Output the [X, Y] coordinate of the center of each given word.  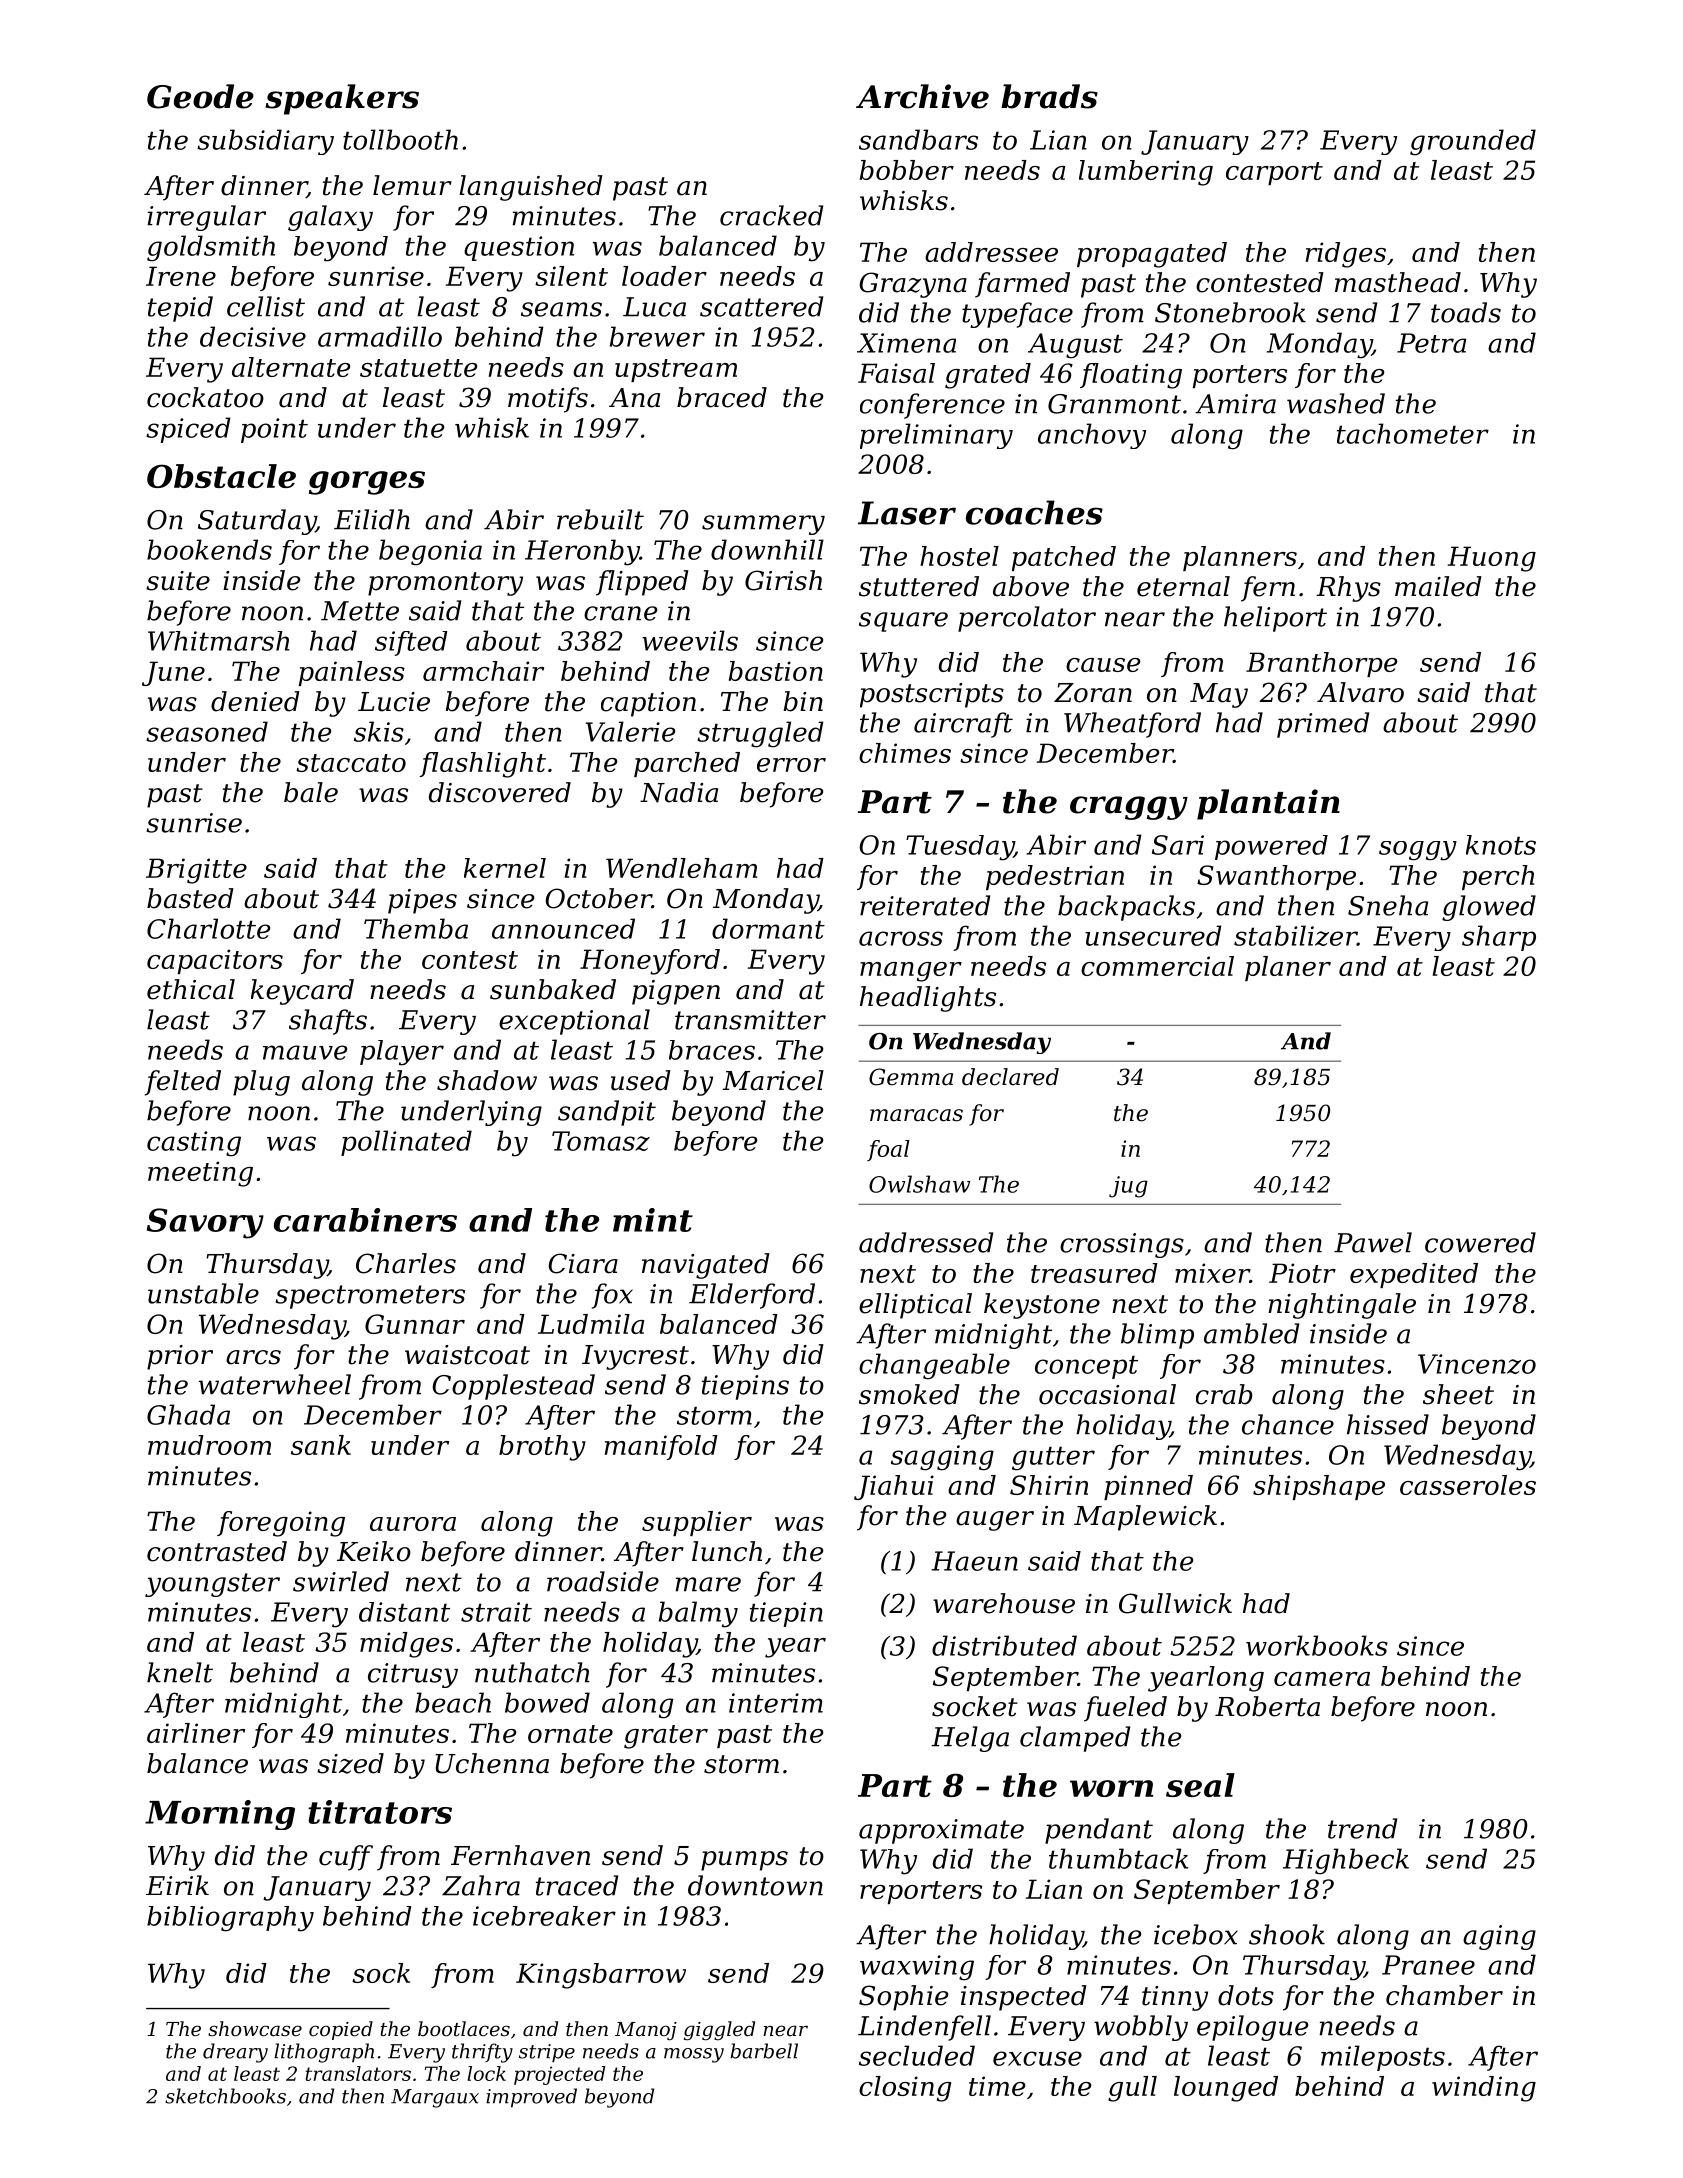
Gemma [911, 1077]
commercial [1157, 966]
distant [404, 1612]
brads [1049, 96]
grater [666, 1737]
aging [1499, 1937]
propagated [1152, 255]
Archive [922, 96]
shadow [487, 1080]
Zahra [481, 1885]
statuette [418, 368]
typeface [1017, 315]
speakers [342, 99]
